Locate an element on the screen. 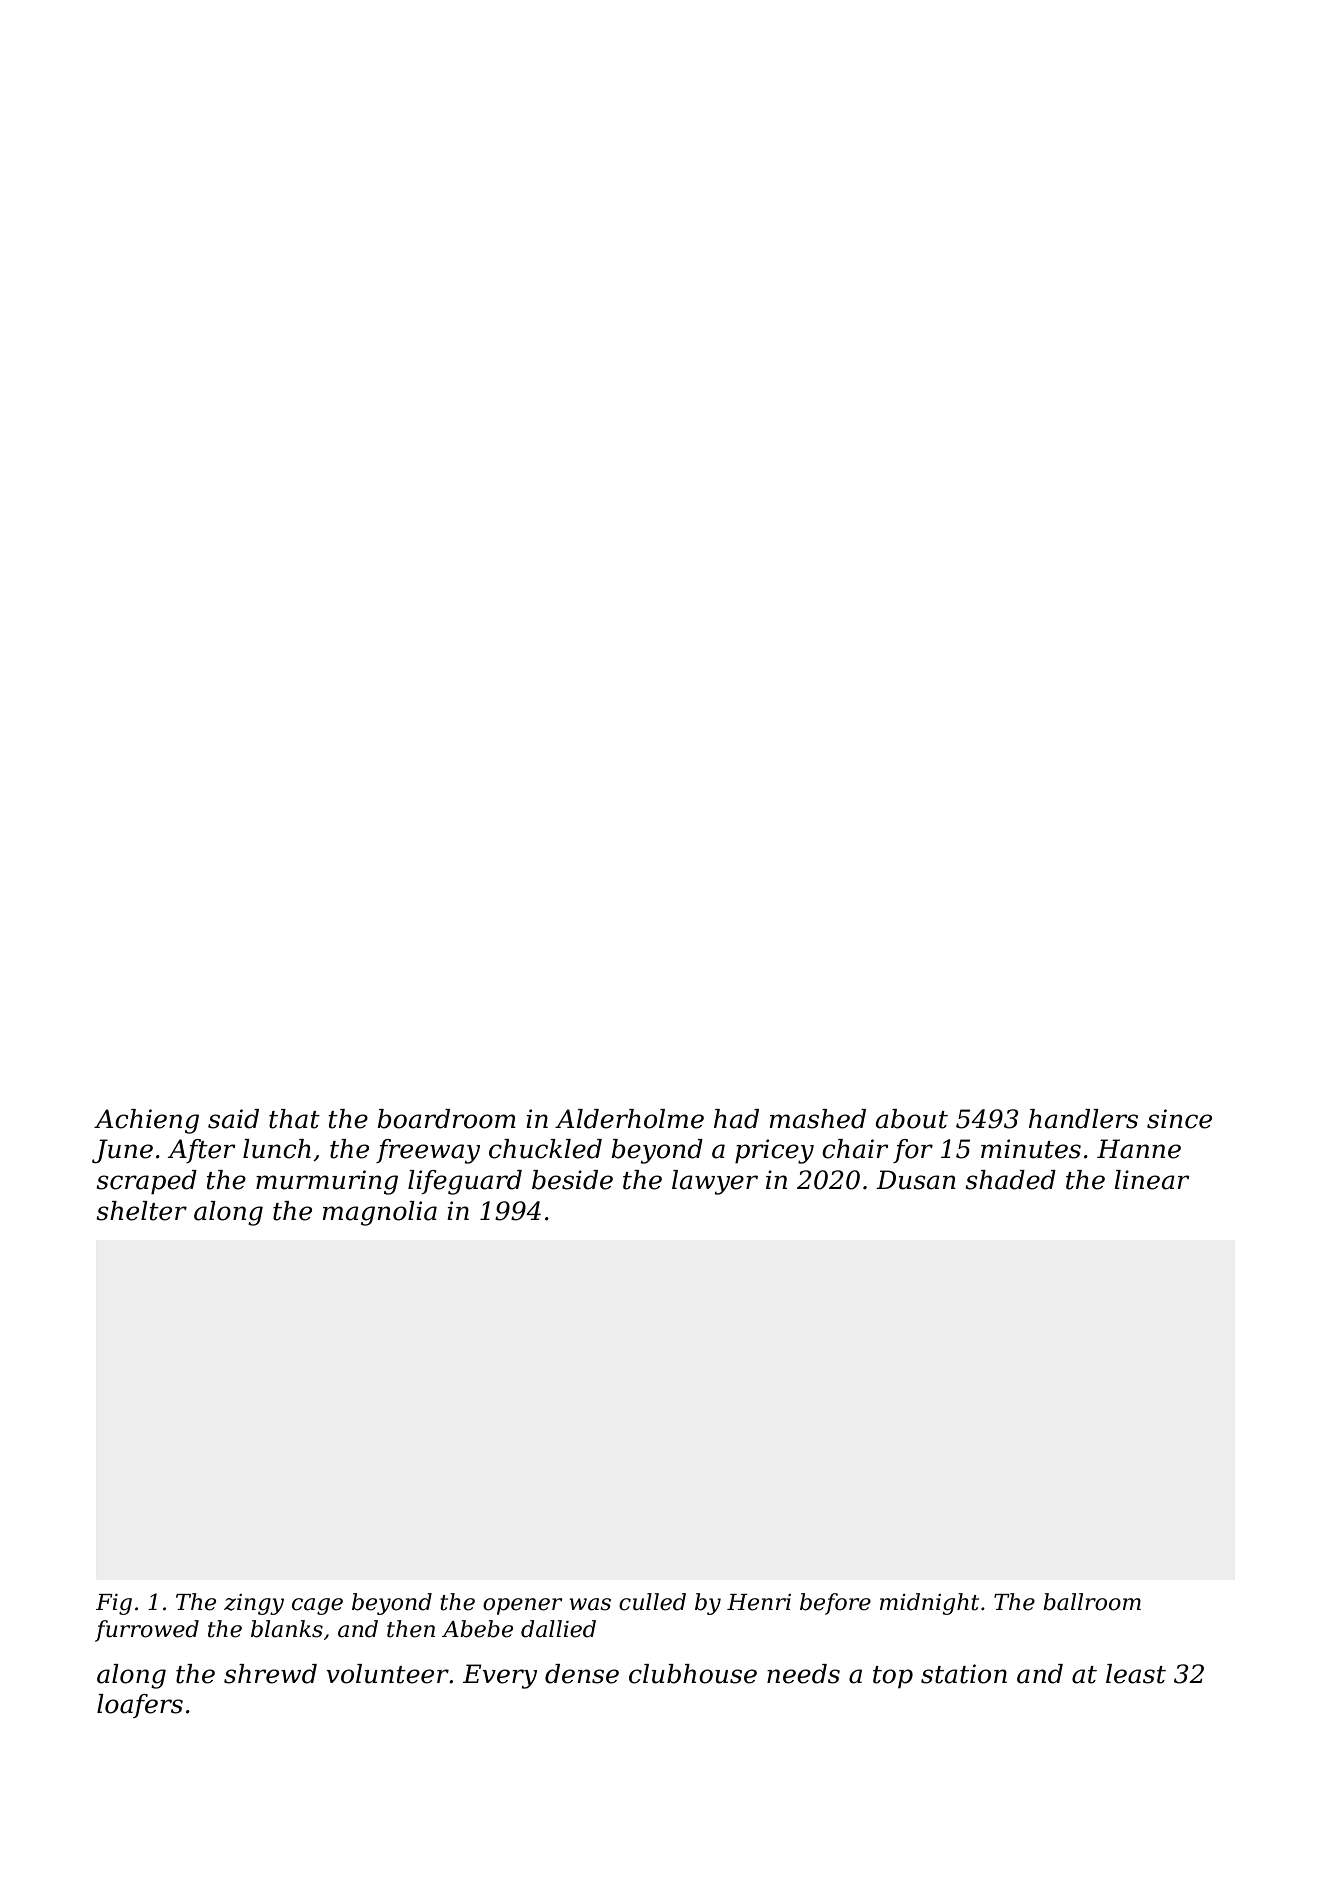  shelter is located at coordinates (141, 1211).
